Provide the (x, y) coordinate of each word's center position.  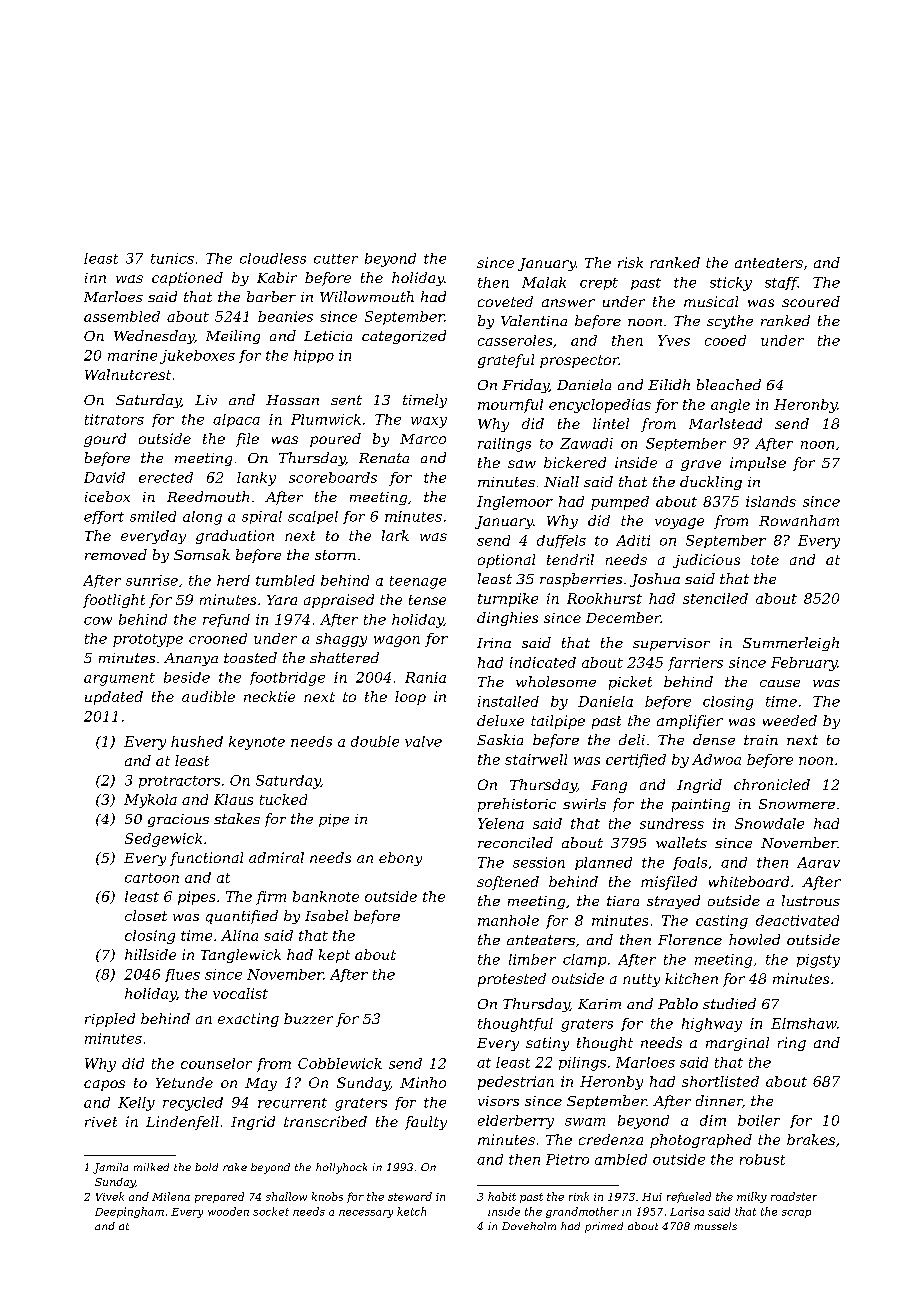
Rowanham (799, 520)
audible (208, 696)
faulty (426, 1123)
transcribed (325, 1121)
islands (771, 501)
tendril (570, 559)
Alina (239, 935)
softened (508, 883)
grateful (506, 361)
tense (427, 600)
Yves (674, 340)
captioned (187, 279)
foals (690, 863)
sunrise (152, 580)
